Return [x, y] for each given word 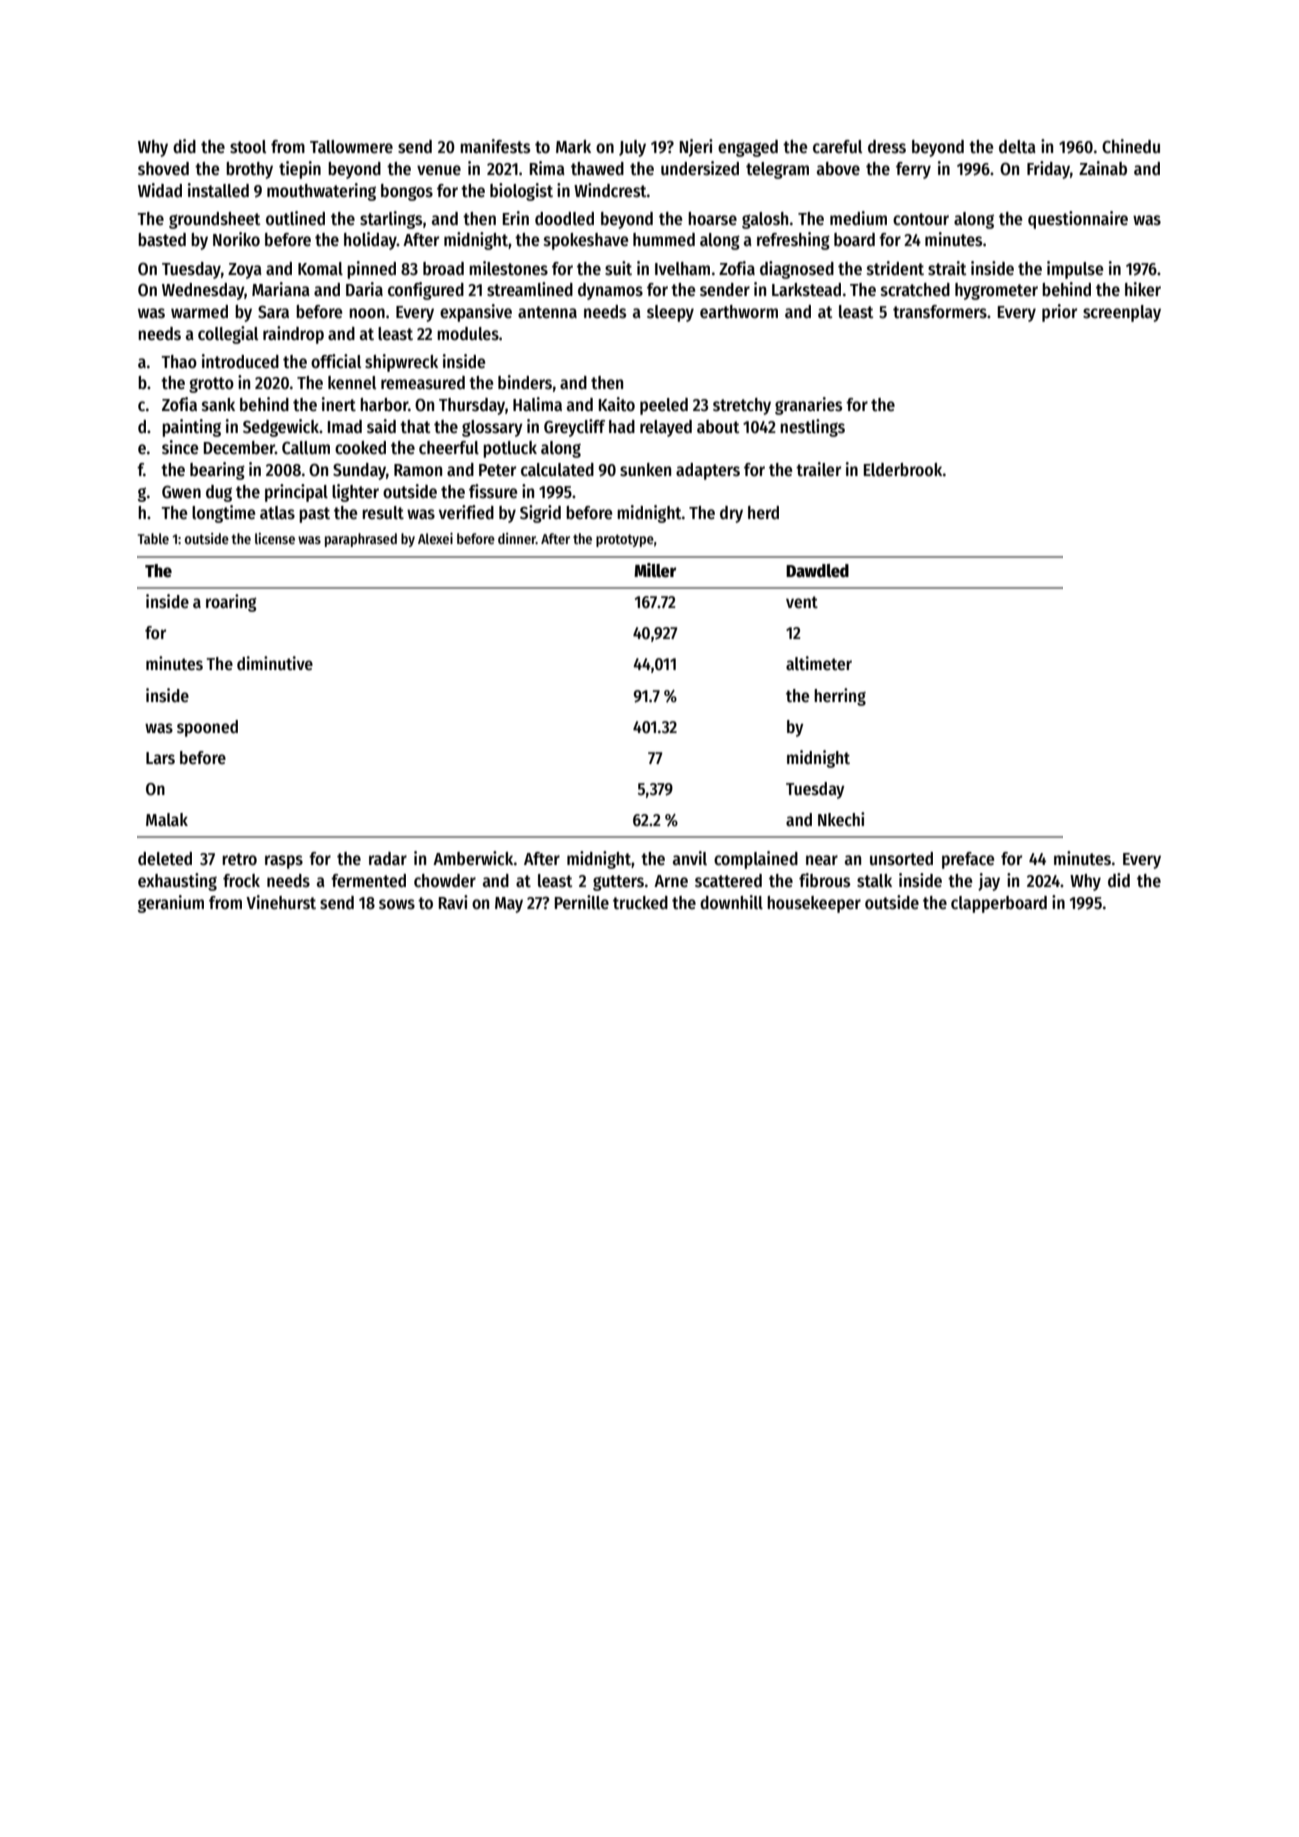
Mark [573, 146]
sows [397, 904]
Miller [655, 570]
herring [840, 697]
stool [248, 147]
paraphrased [361, 540]
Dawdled [817, 571]
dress [887, 147]
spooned [207, 728]
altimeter [819, 663]
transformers [940, 312]
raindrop [293, 335]
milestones [508, 268]
